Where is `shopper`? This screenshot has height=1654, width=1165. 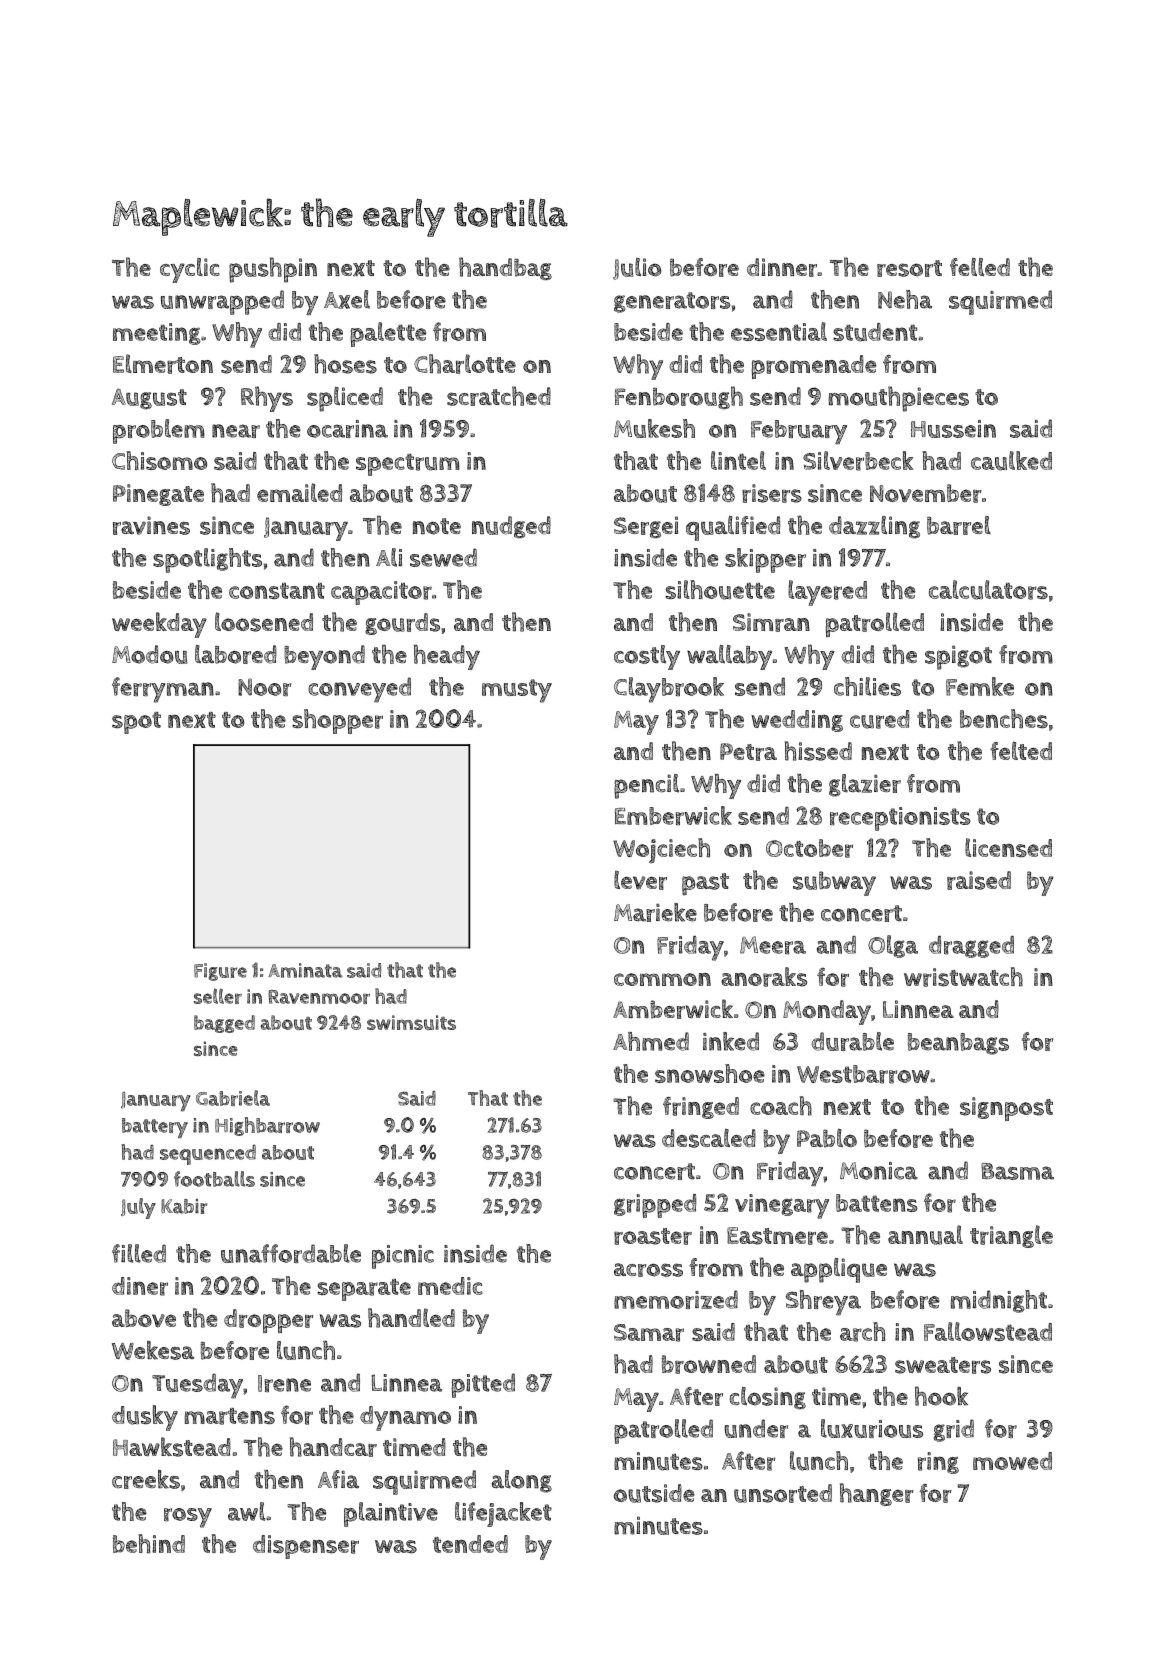 shopper is located at coordinates (337, 721).
